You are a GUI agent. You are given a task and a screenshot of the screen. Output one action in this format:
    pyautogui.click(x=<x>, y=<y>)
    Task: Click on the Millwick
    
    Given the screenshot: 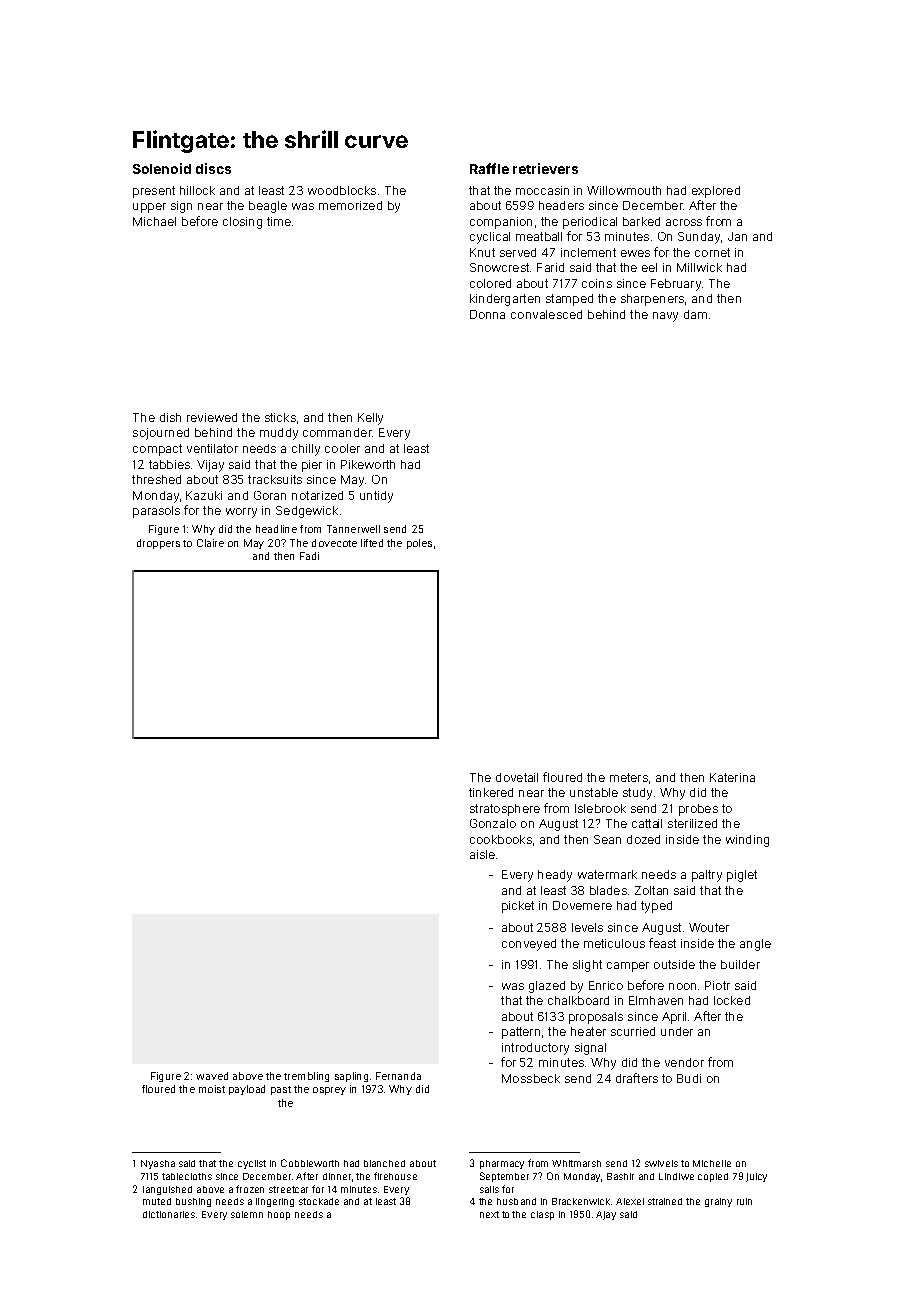 What is the action you would take?
    pyautogui.click(x=699, y=267)
